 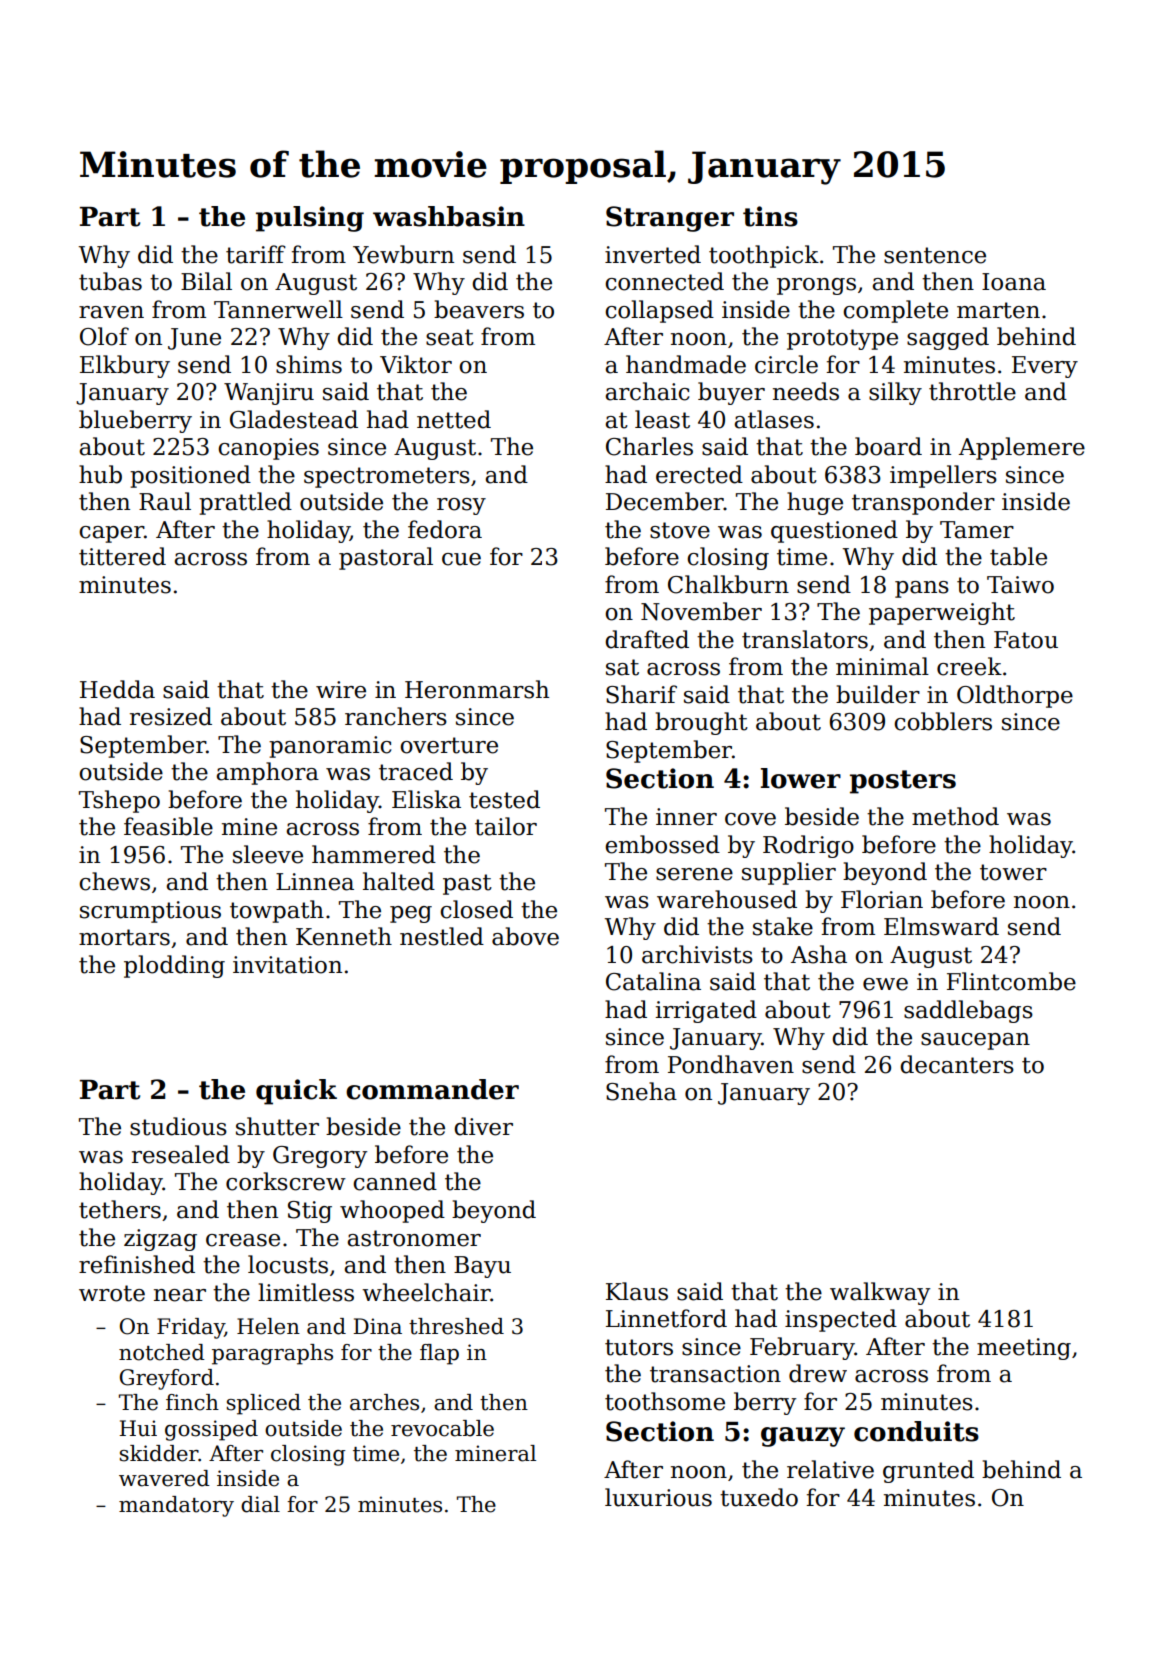 I want to click on Wanjiru, so click(x=269, y=394).
